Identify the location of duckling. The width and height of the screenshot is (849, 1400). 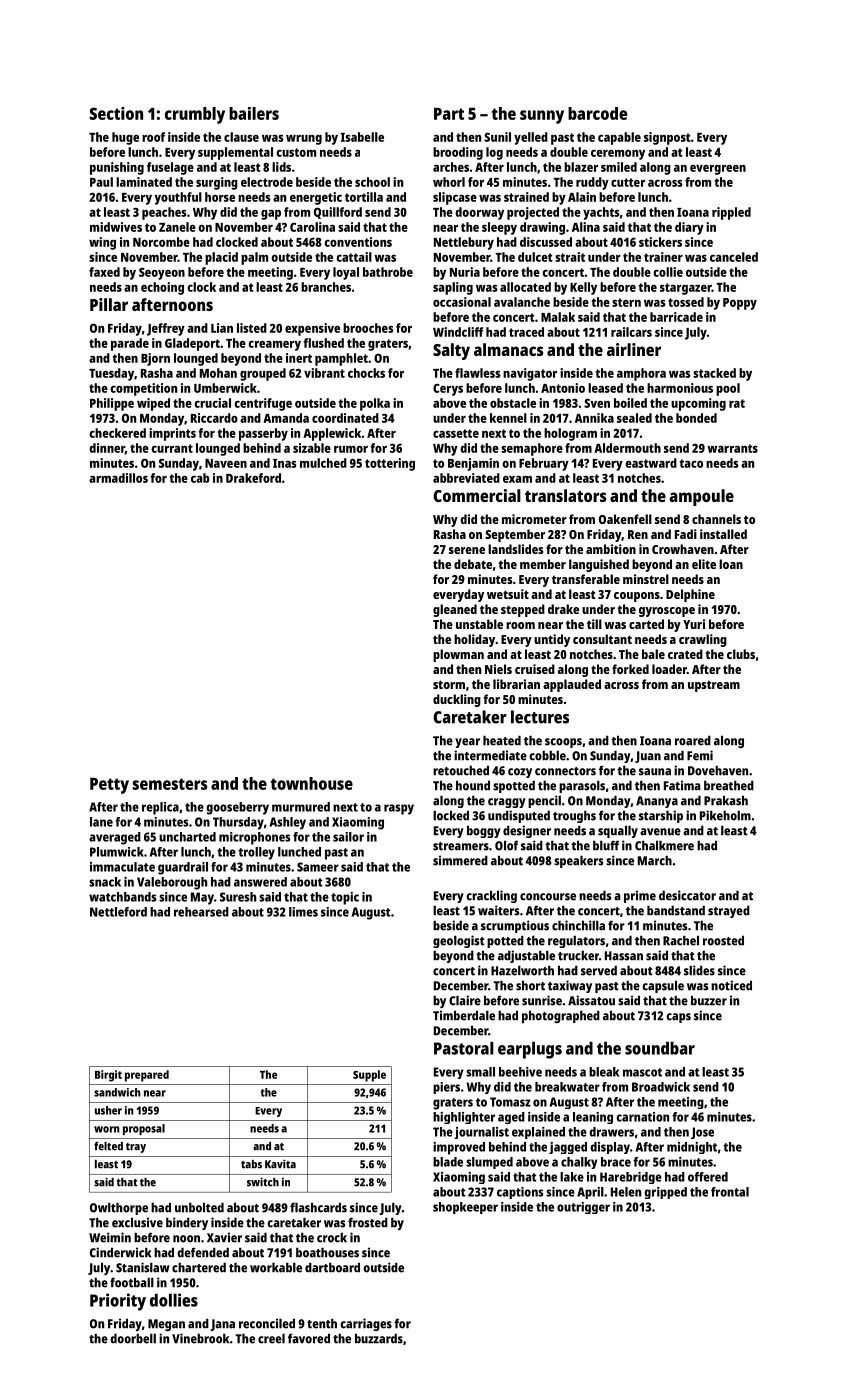
(457, 700).
